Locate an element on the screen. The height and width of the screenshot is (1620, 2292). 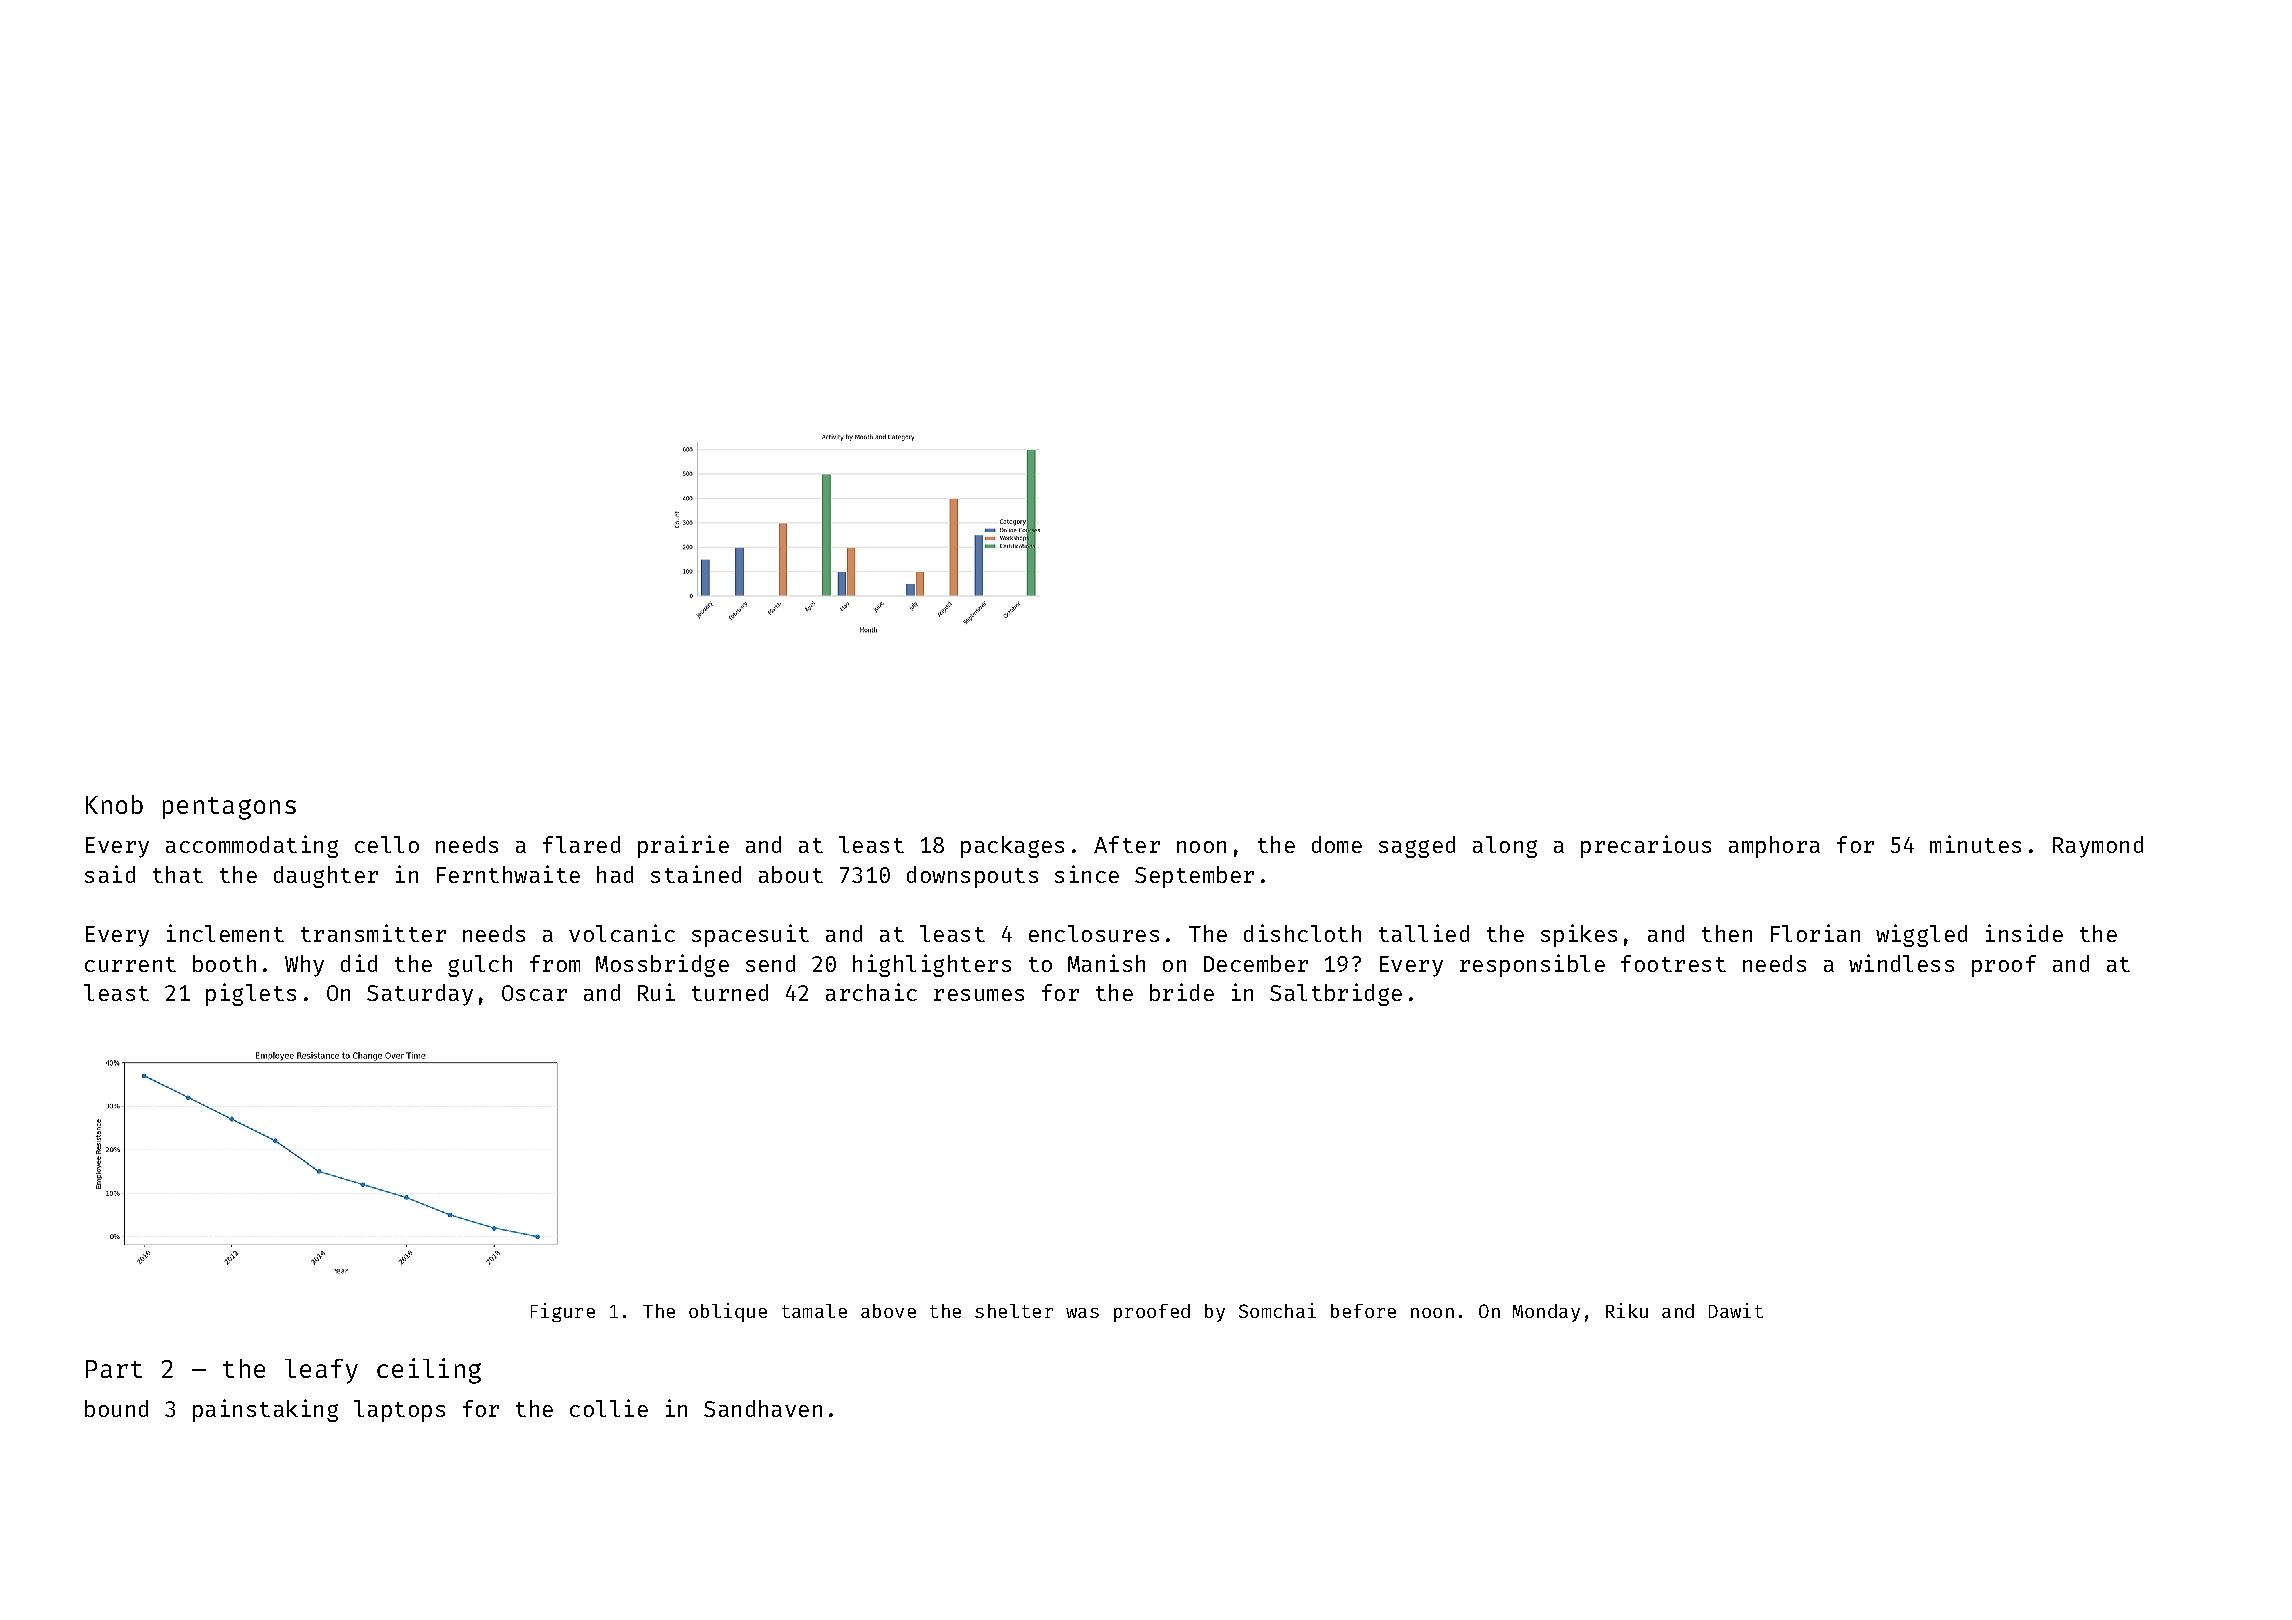
windless is located at coordinates (1901, 963).
